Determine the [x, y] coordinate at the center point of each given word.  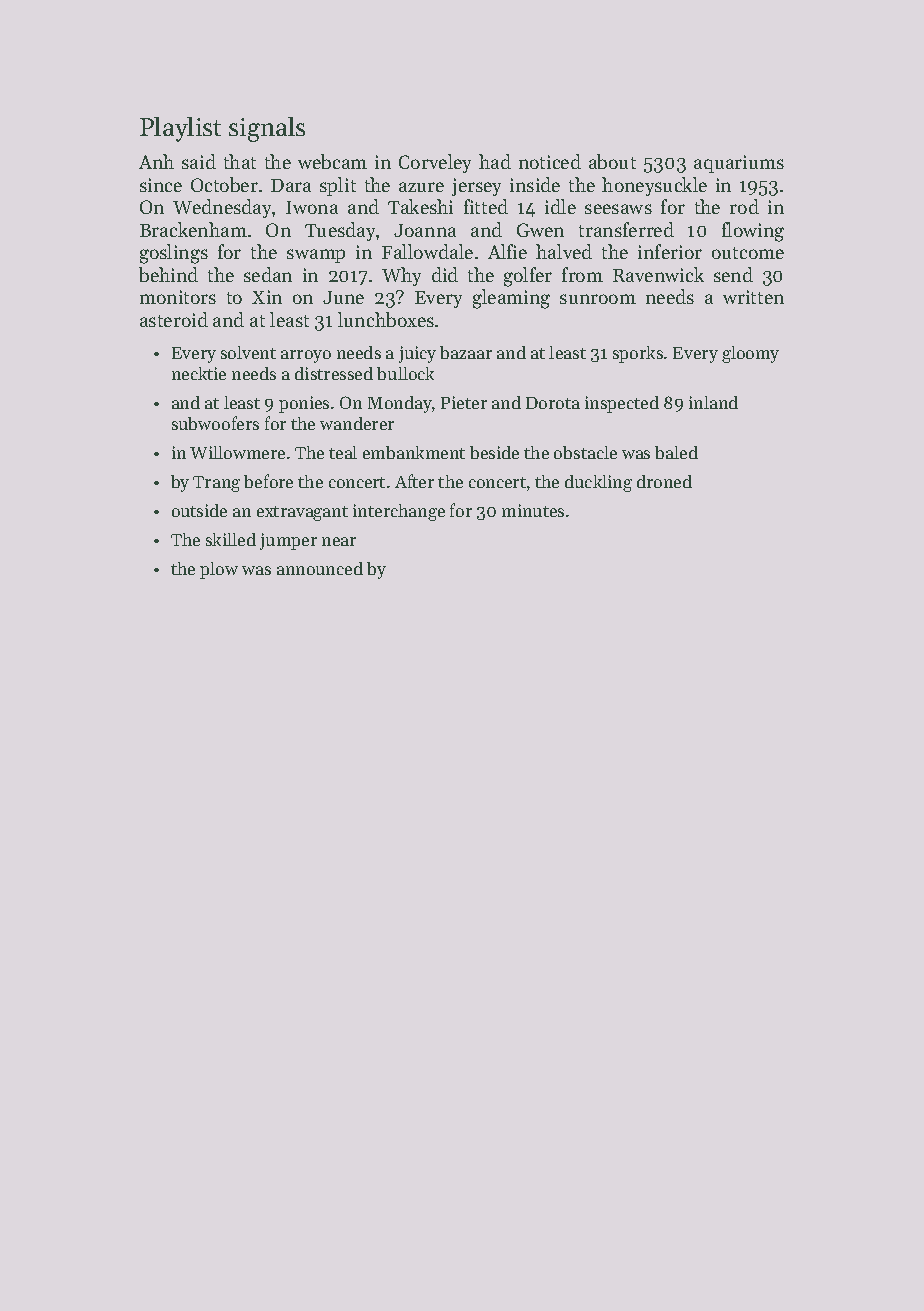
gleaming [511, 299]
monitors [178, 297]
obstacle [585, 452]
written [753, 297]
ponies [304, 404]
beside [494, 452]
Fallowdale [427, 251]
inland [713, 402]
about [612, 161]
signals [267, 129]
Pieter [464, 402]
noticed [550, 161]
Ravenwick [658, 274]
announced [320, 568]
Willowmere [237, 452]
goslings [174, 254]
